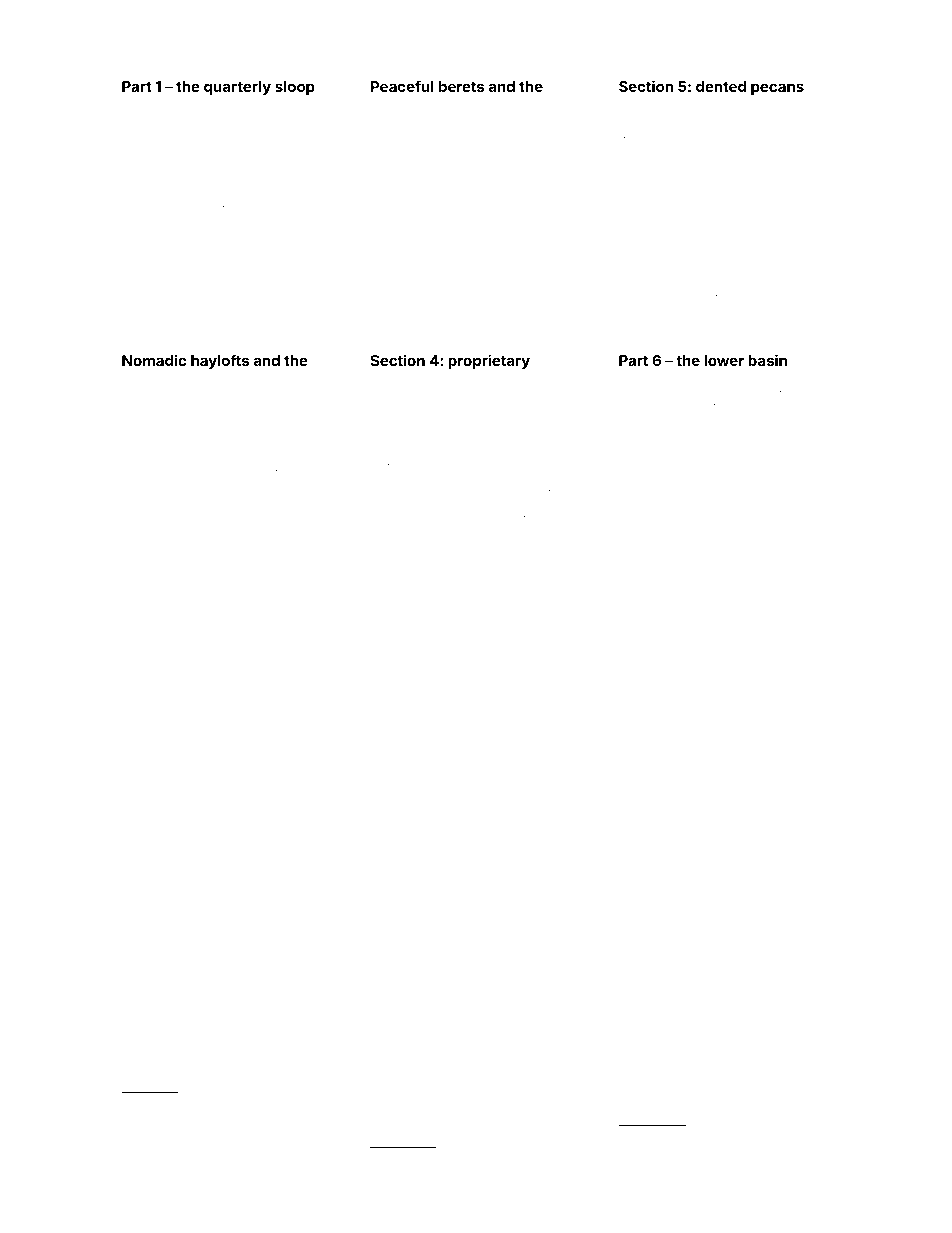  I want to click on facing, so click(674, 1137).
